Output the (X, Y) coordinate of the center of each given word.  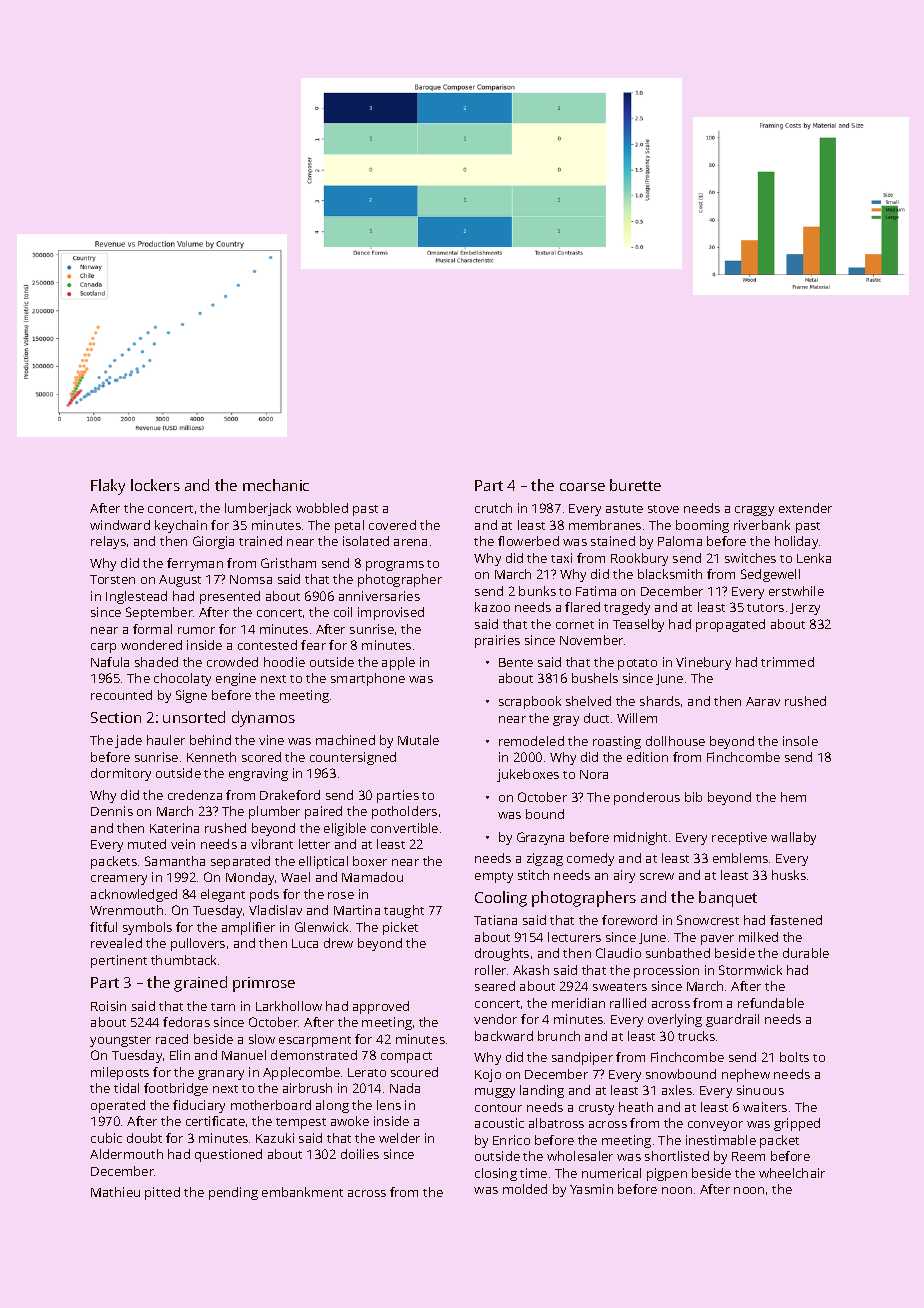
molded (525, 1189)
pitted (162, 1193)
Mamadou (372, 877)
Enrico (511, 1140)
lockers (155, 485)
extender (805, 508)
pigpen (667, 1174)
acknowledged (134, 895)
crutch (493, 508)
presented (230, 597)
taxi (561, 558)
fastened (796, 920)
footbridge (176, 1089)
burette (635, 485)
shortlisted (677, 1156)
